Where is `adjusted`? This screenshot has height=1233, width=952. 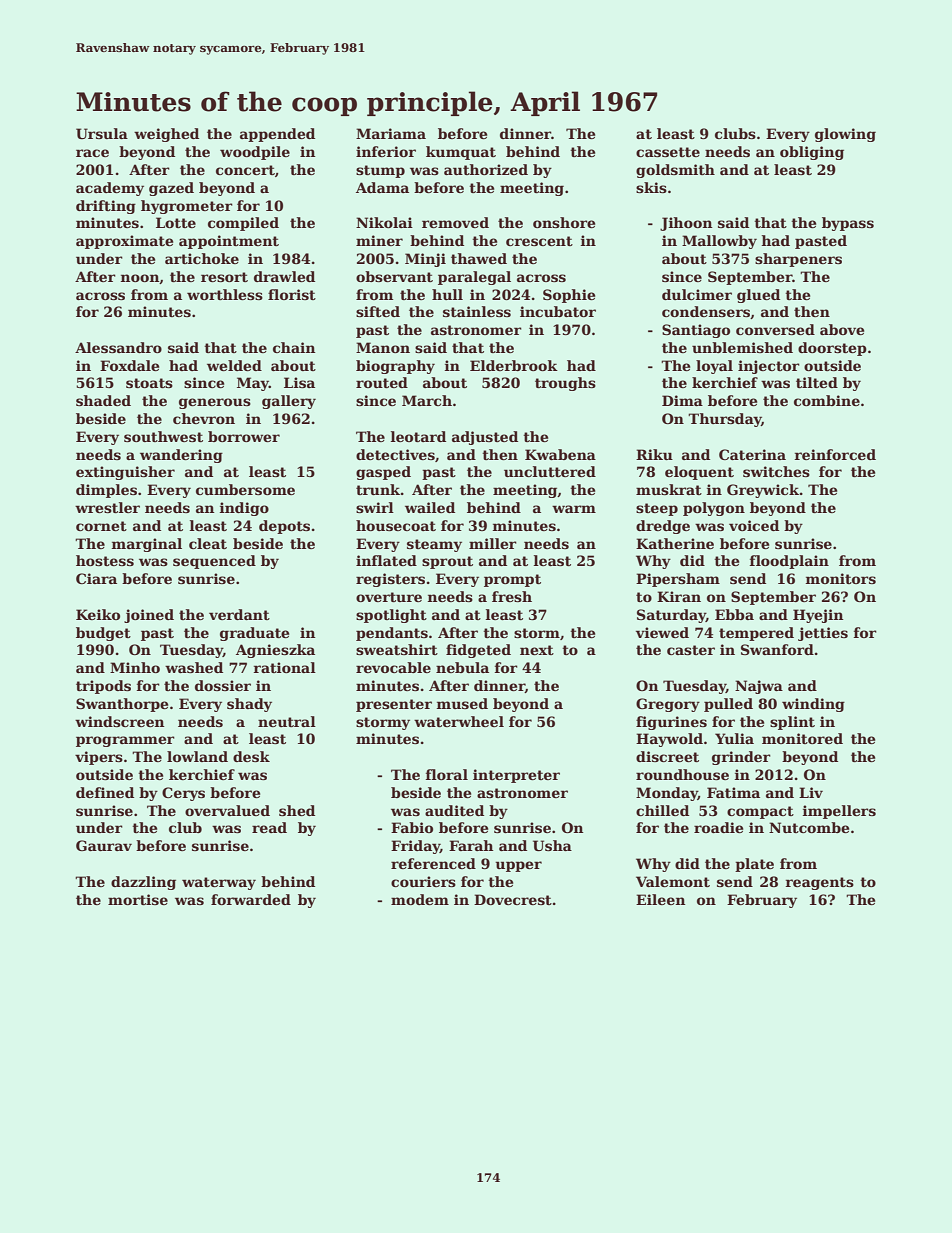 adjusted is located at coordinates (485, 438).
